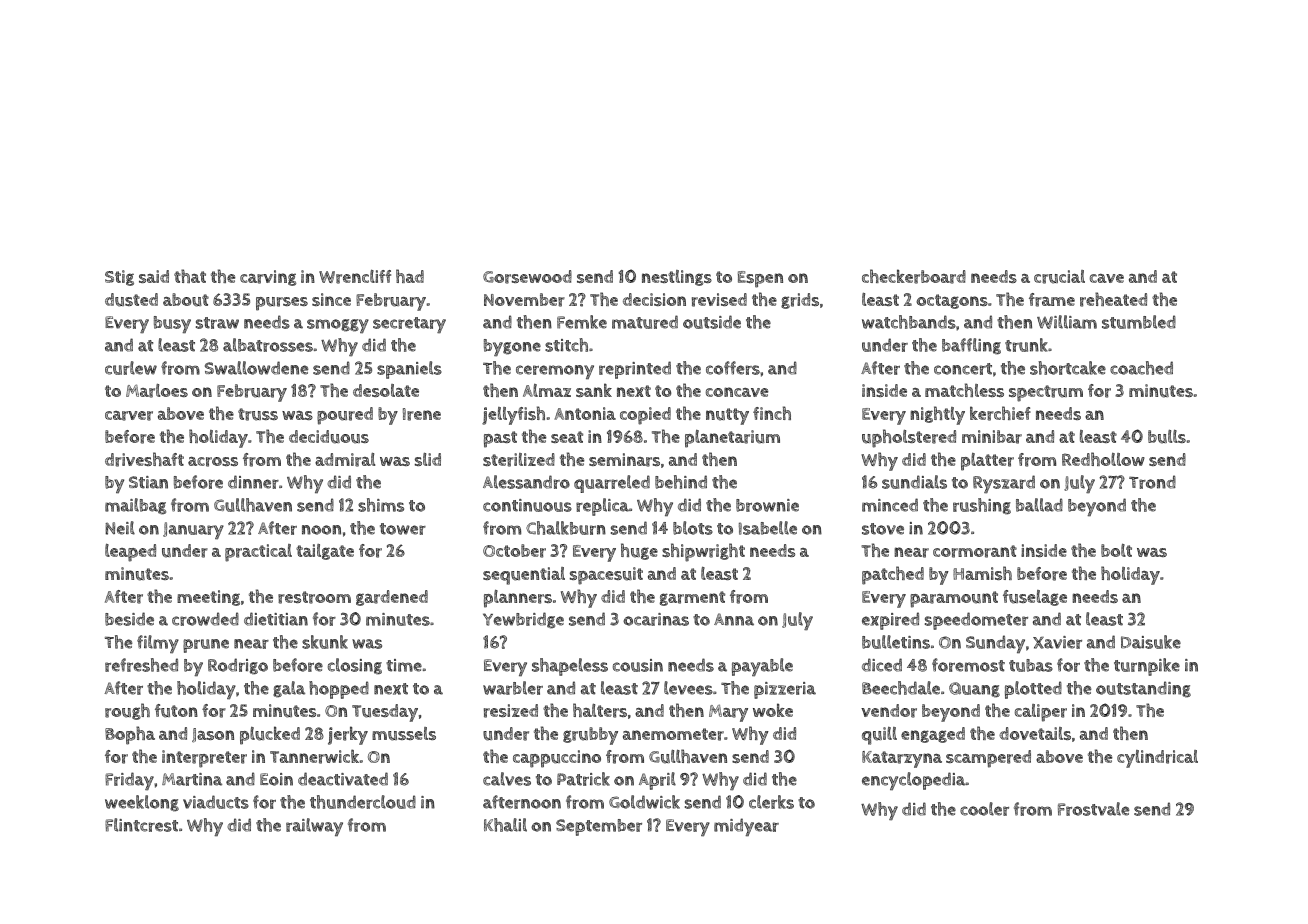 The height and width of the document is (924, 1308). What do you see at coordinates (760, 279) in the document?
I see `Espen` at bounding box center [760, 279].
